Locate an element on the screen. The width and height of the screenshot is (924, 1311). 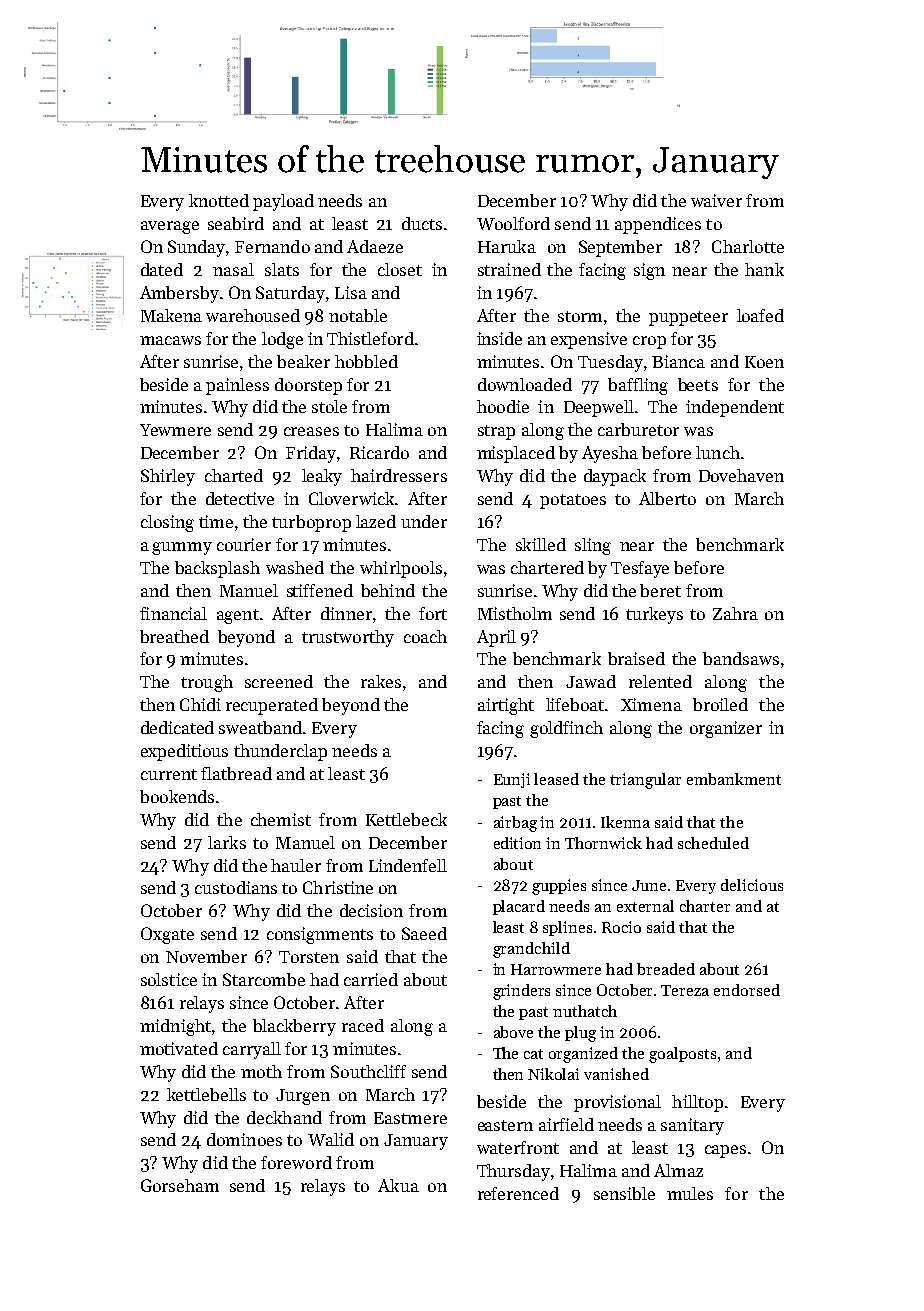
hoodie is located at coordinates (503, 406).
